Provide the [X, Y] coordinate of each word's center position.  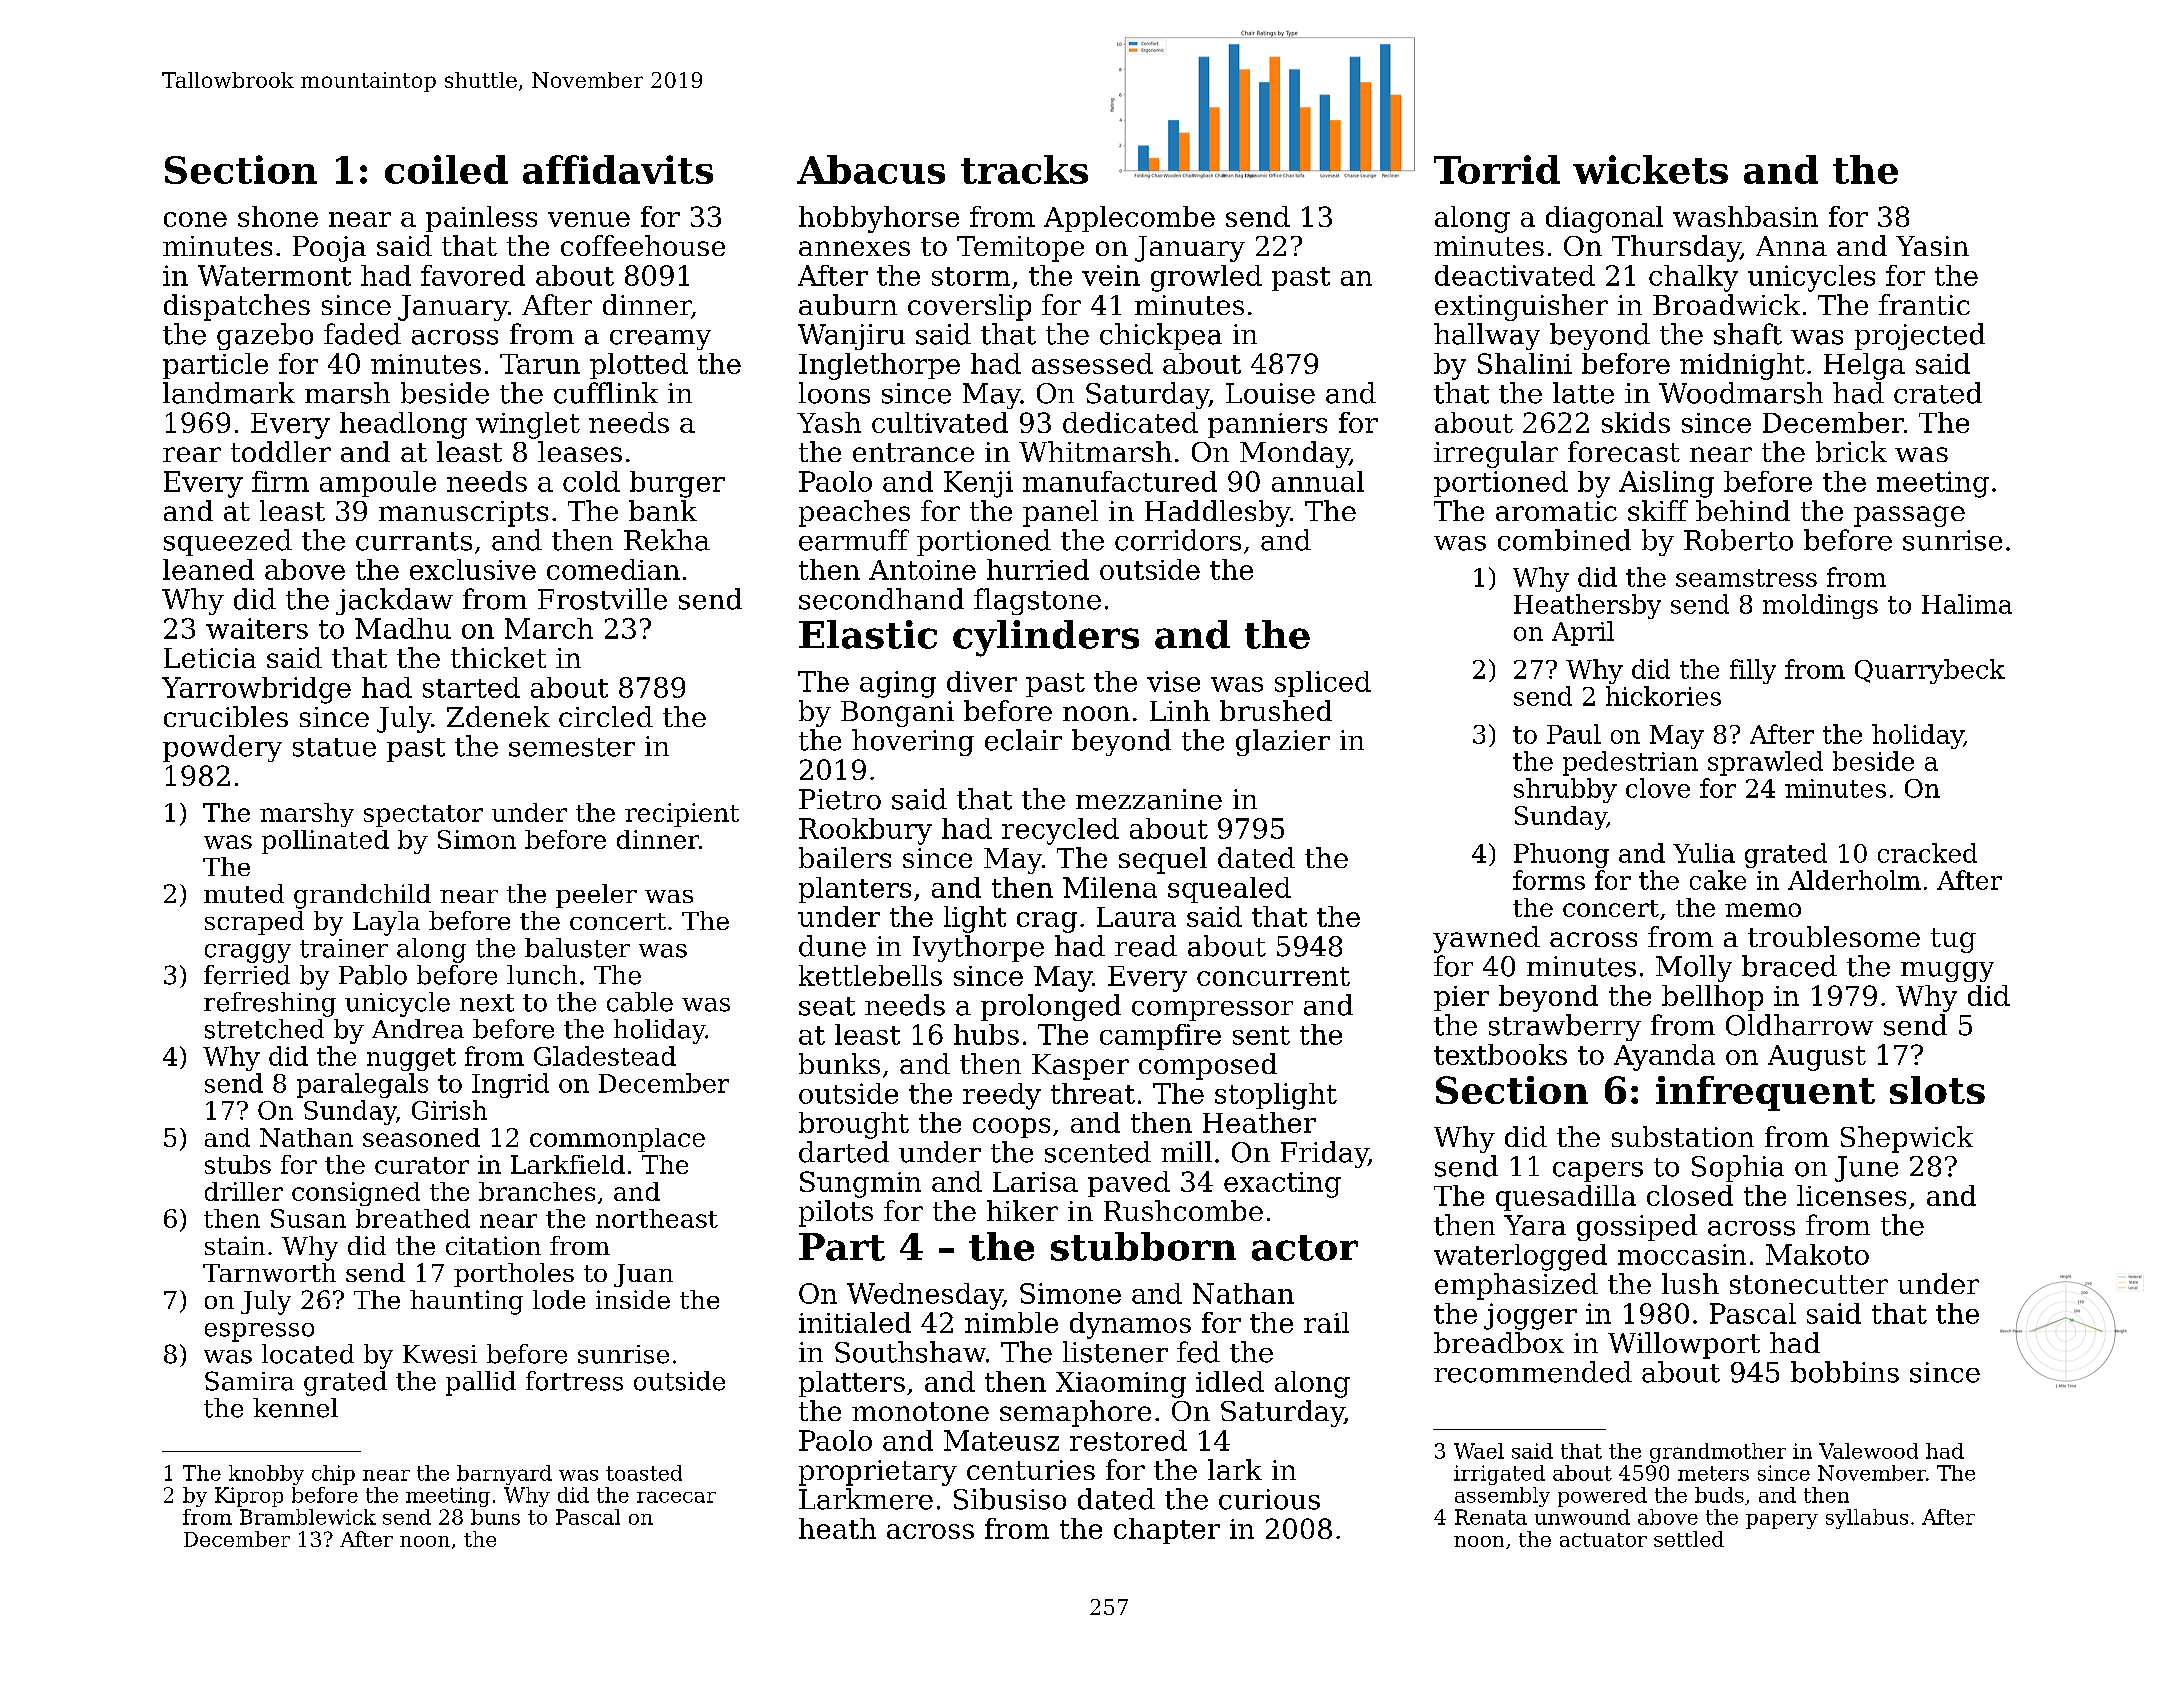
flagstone [1037, 601]
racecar [676, 1497]
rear [192, 454]
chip [333, 1475]
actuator [1603, 1540]
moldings [1820, 606]
